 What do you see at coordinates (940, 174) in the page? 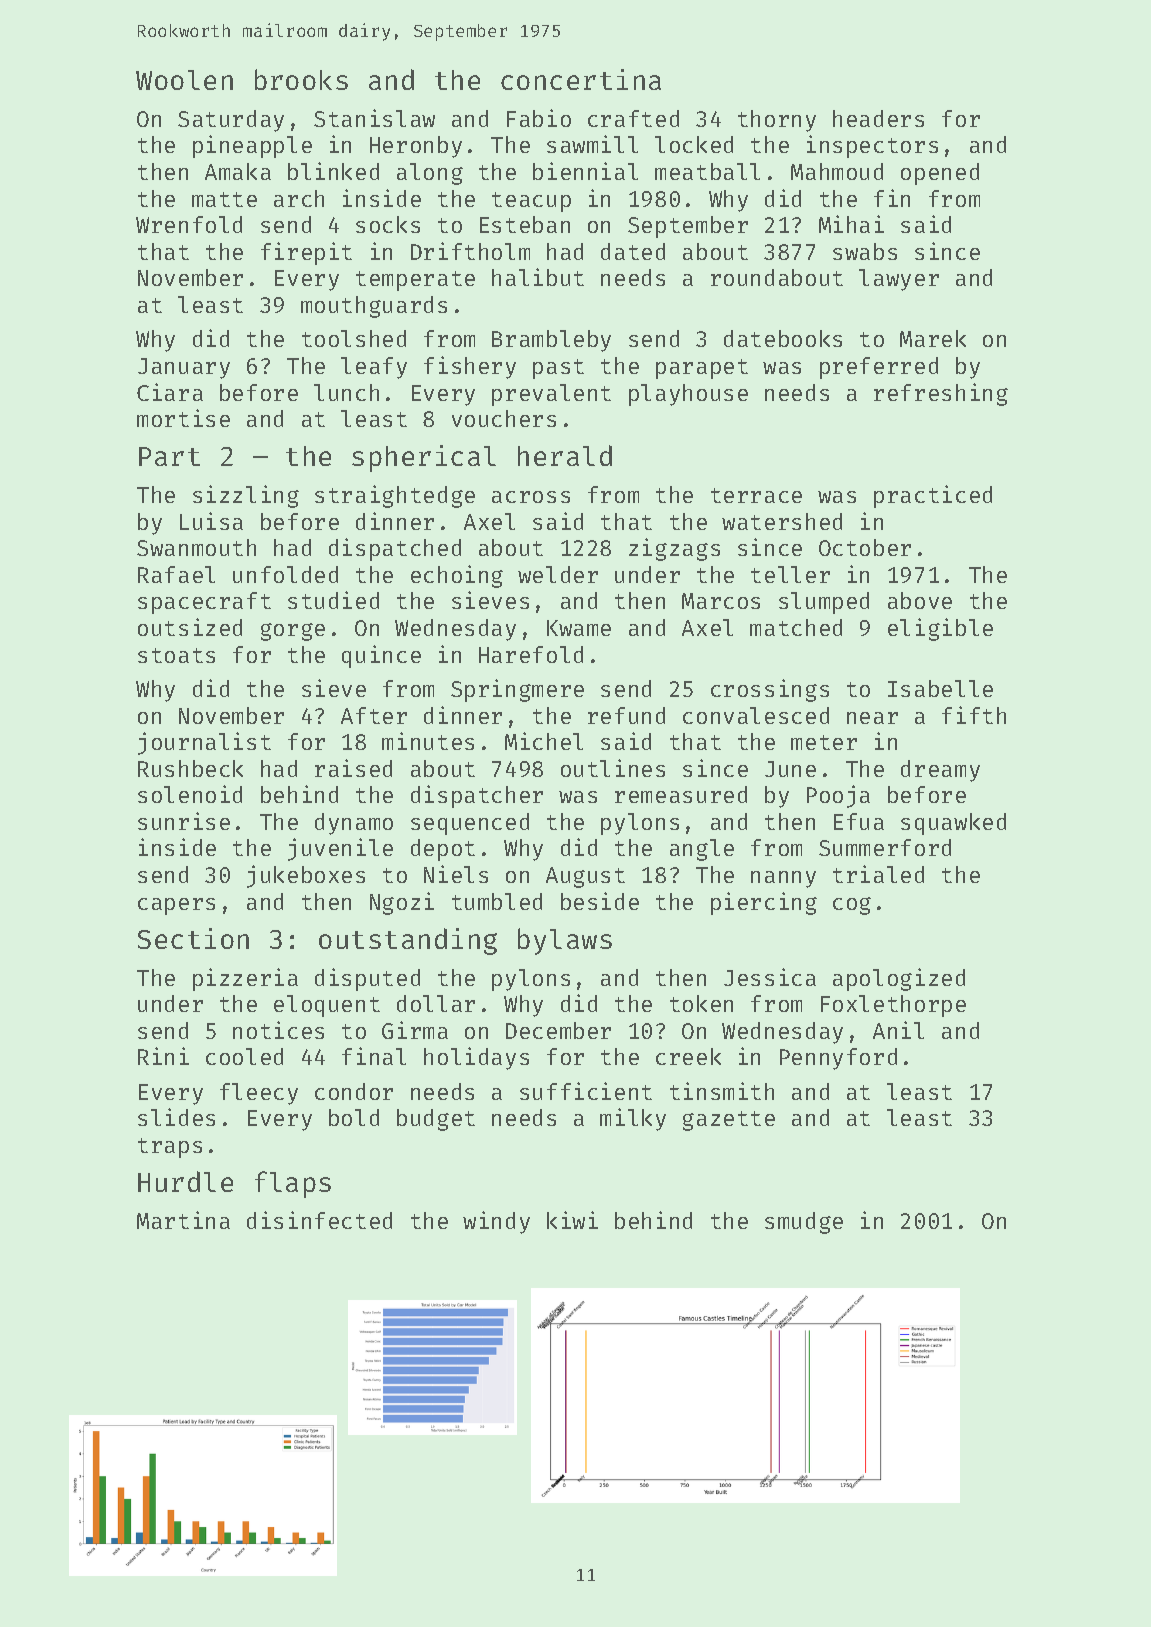
I see `opened` at bounding box center [940, 174].
